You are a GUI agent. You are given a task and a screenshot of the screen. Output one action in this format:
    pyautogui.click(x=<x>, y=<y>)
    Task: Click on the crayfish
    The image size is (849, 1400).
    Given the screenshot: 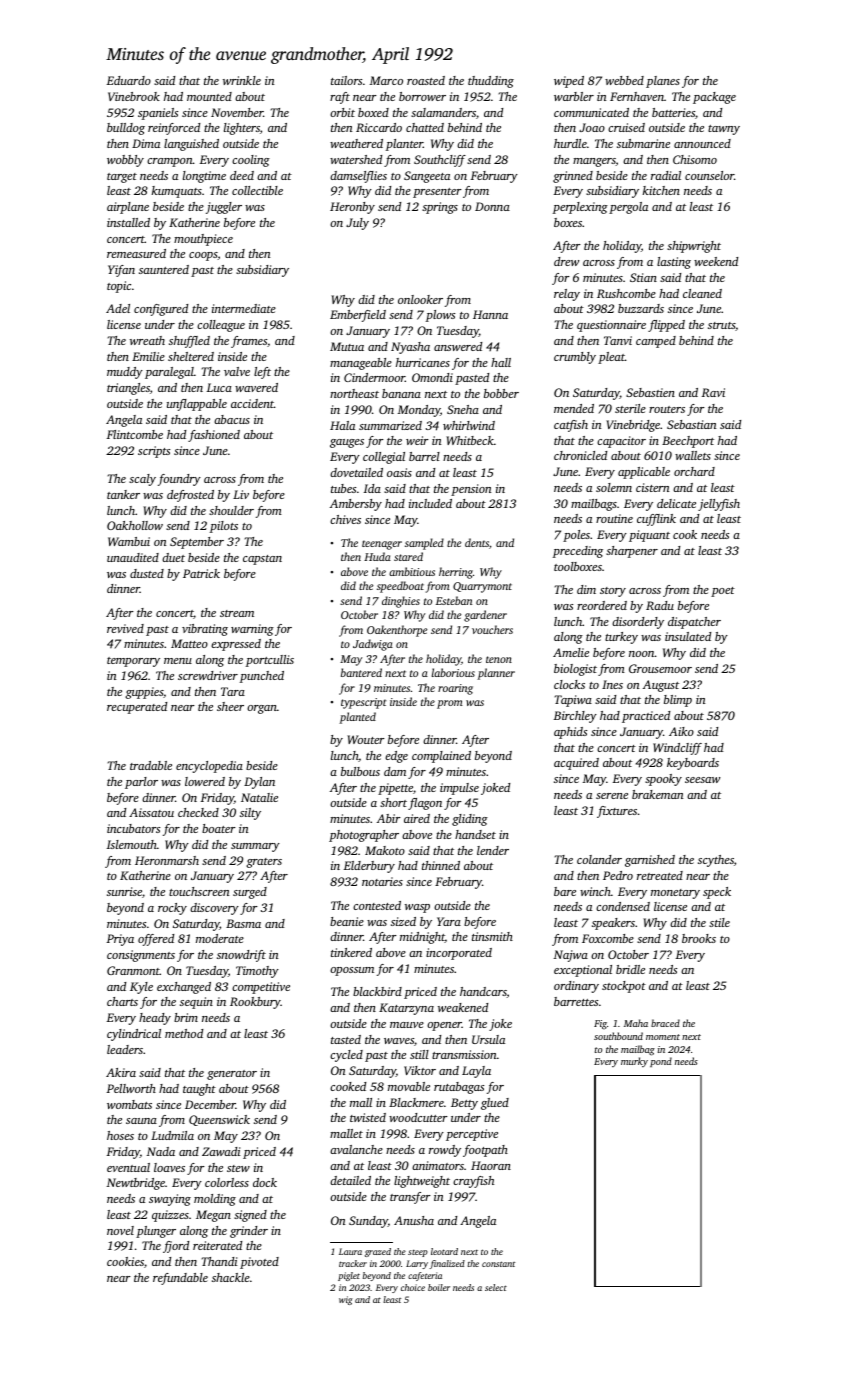 What is the action you would take?
    pyautogui.click(x=473, y=1182)
